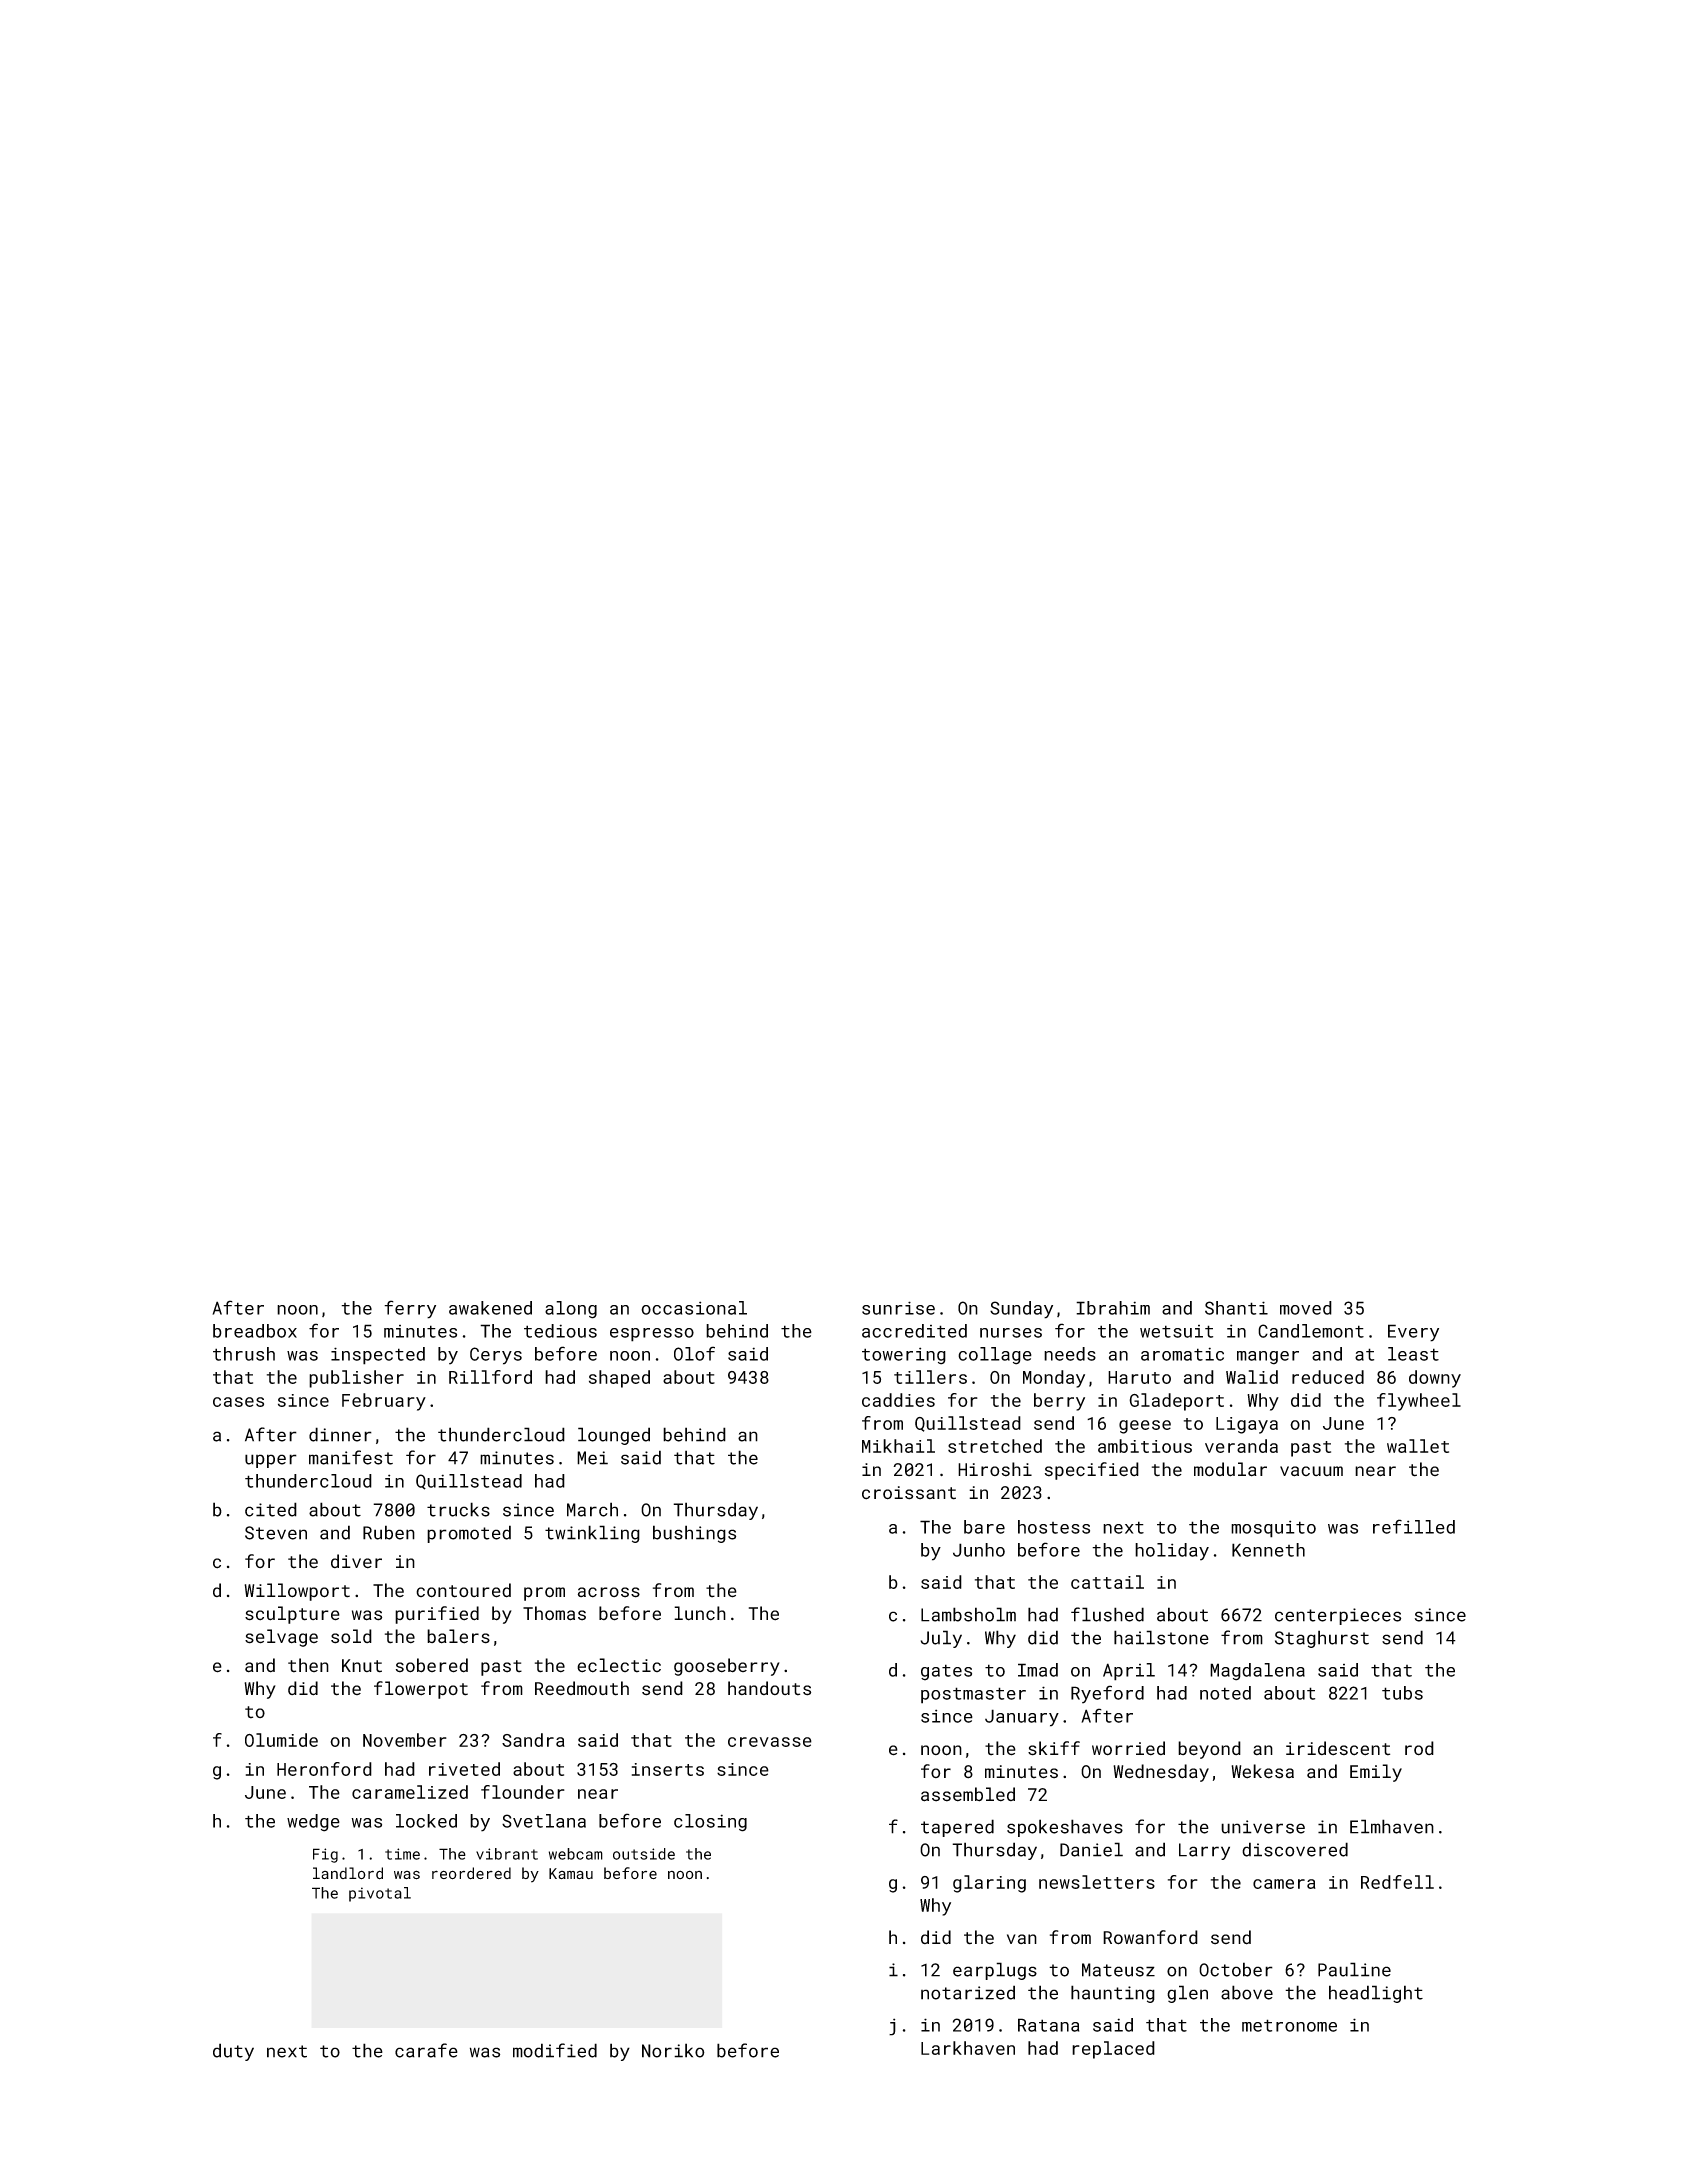 The width and height of the screenshot is (1683, 2178). What do you see at coordinates (464, 1769) in the screenshot?
I see `riveted` at bounding box center [464, 1769].
